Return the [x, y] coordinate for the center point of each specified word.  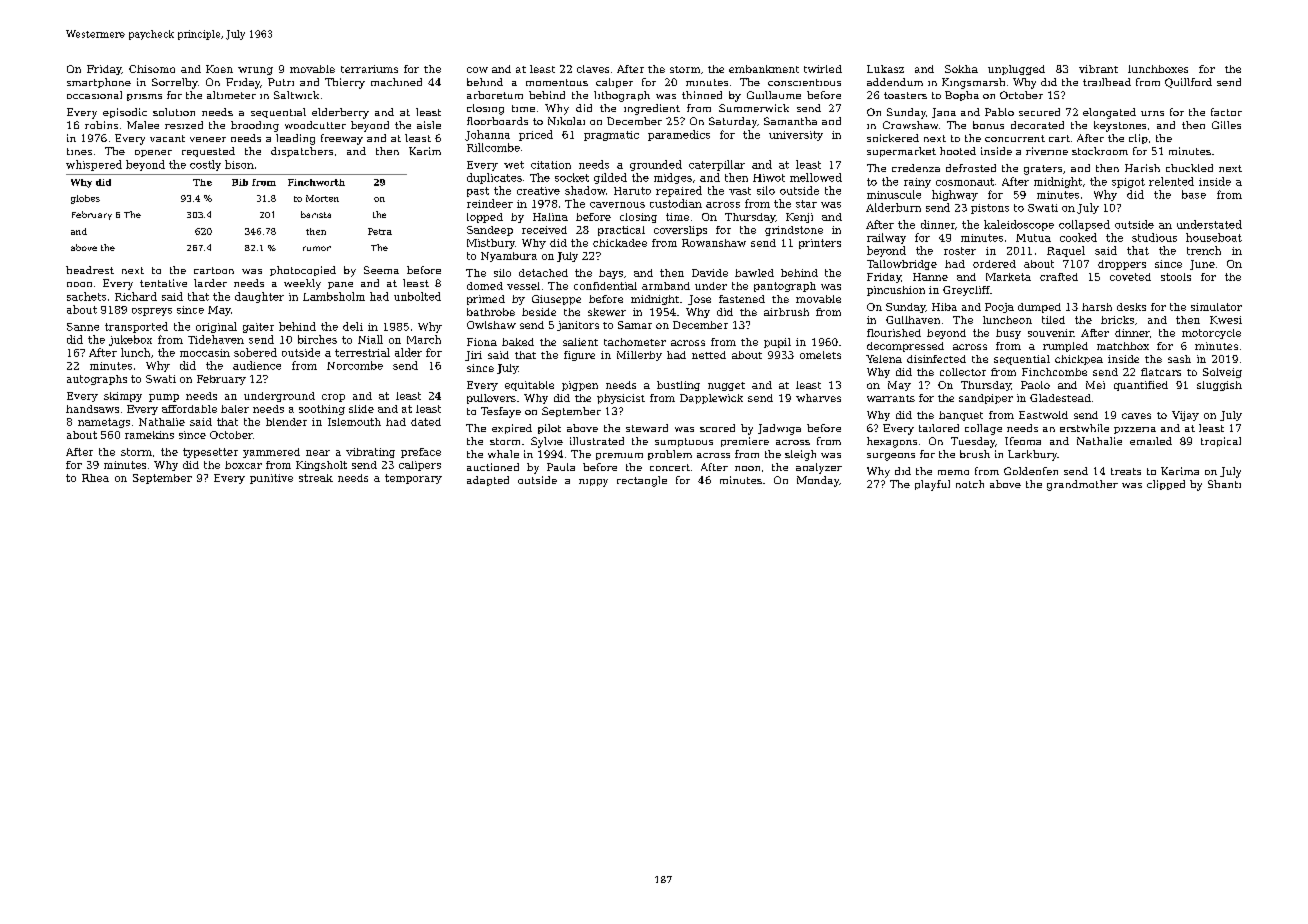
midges [673, 178]
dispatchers [302, 152]
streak [316, 478]
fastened [742, 299]
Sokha [961, 69]
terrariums [369, 69]
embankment [764, 69]
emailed [1151, 441]
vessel [523, 286]
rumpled [1065, 347]
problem [670, 455]
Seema [381, 270]
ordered [994, 264]
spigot [1128, 183]
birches [317, 339]
